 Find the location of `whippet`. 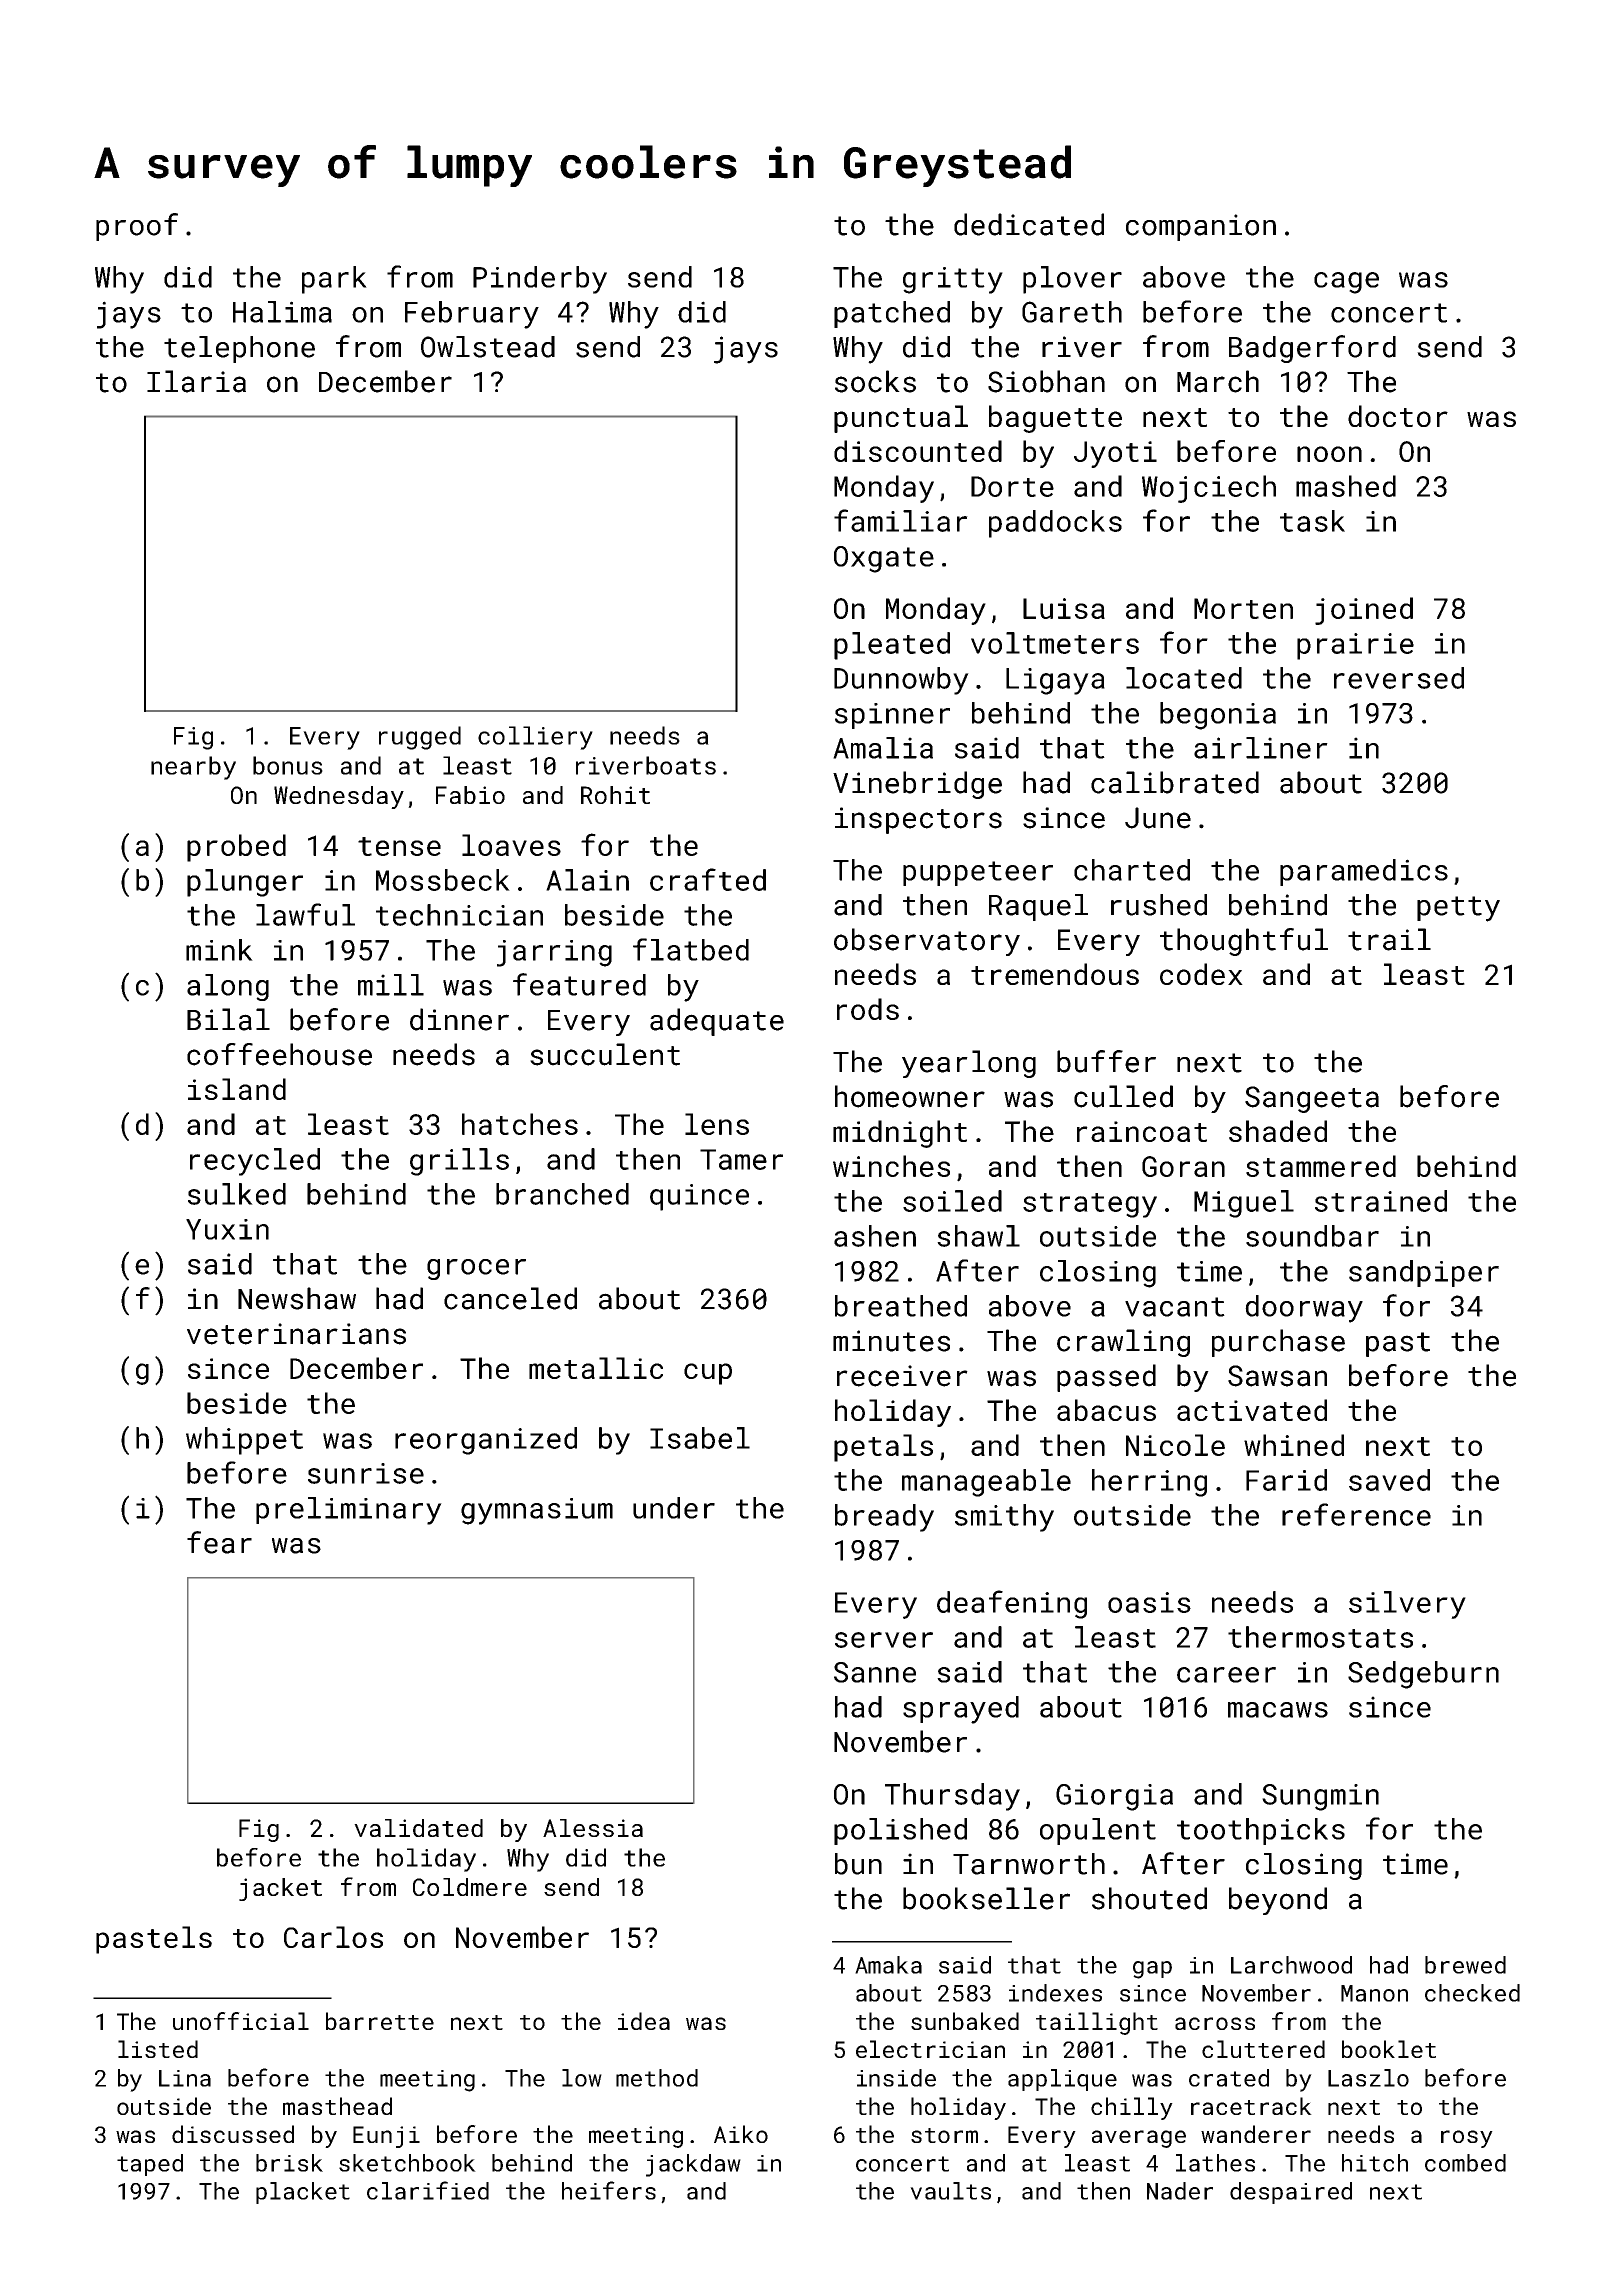

whippet is located at coordinates (244, 1441).
